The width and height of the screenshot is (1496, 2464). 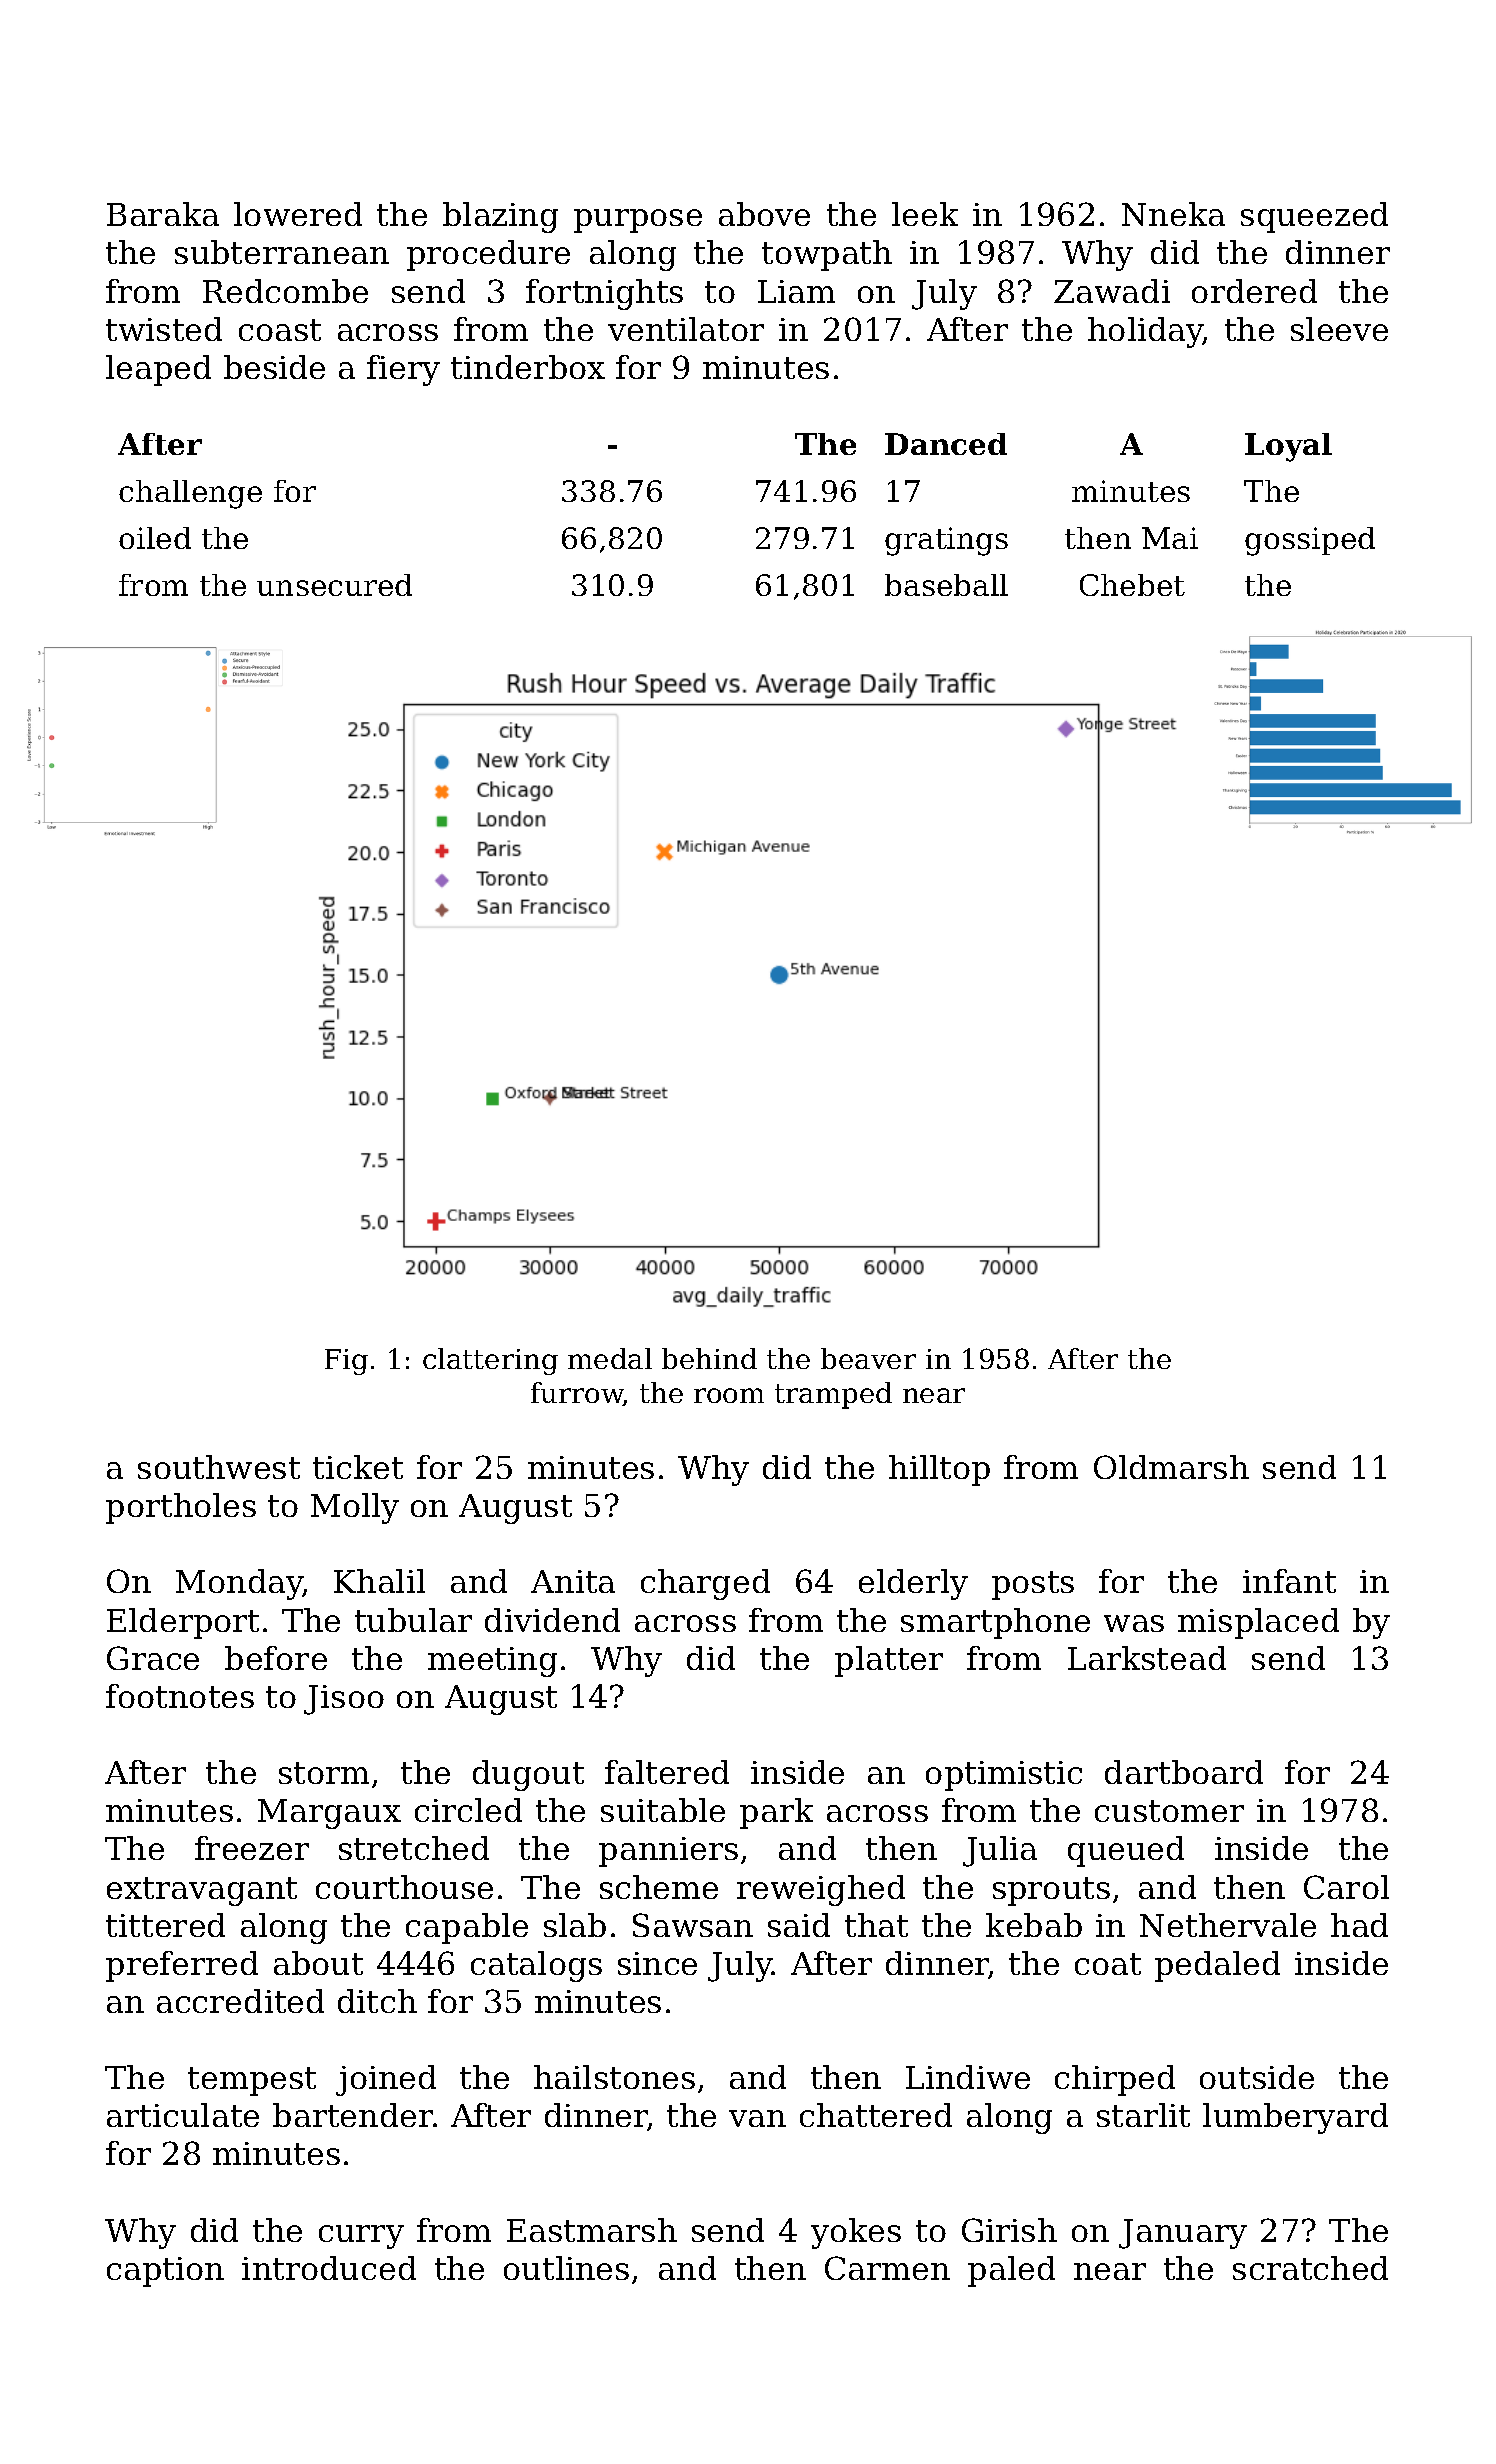 What do you see at coordinates (729, 1395) in the screenshot?
I see `room` at bounding box center [729, 1395].
